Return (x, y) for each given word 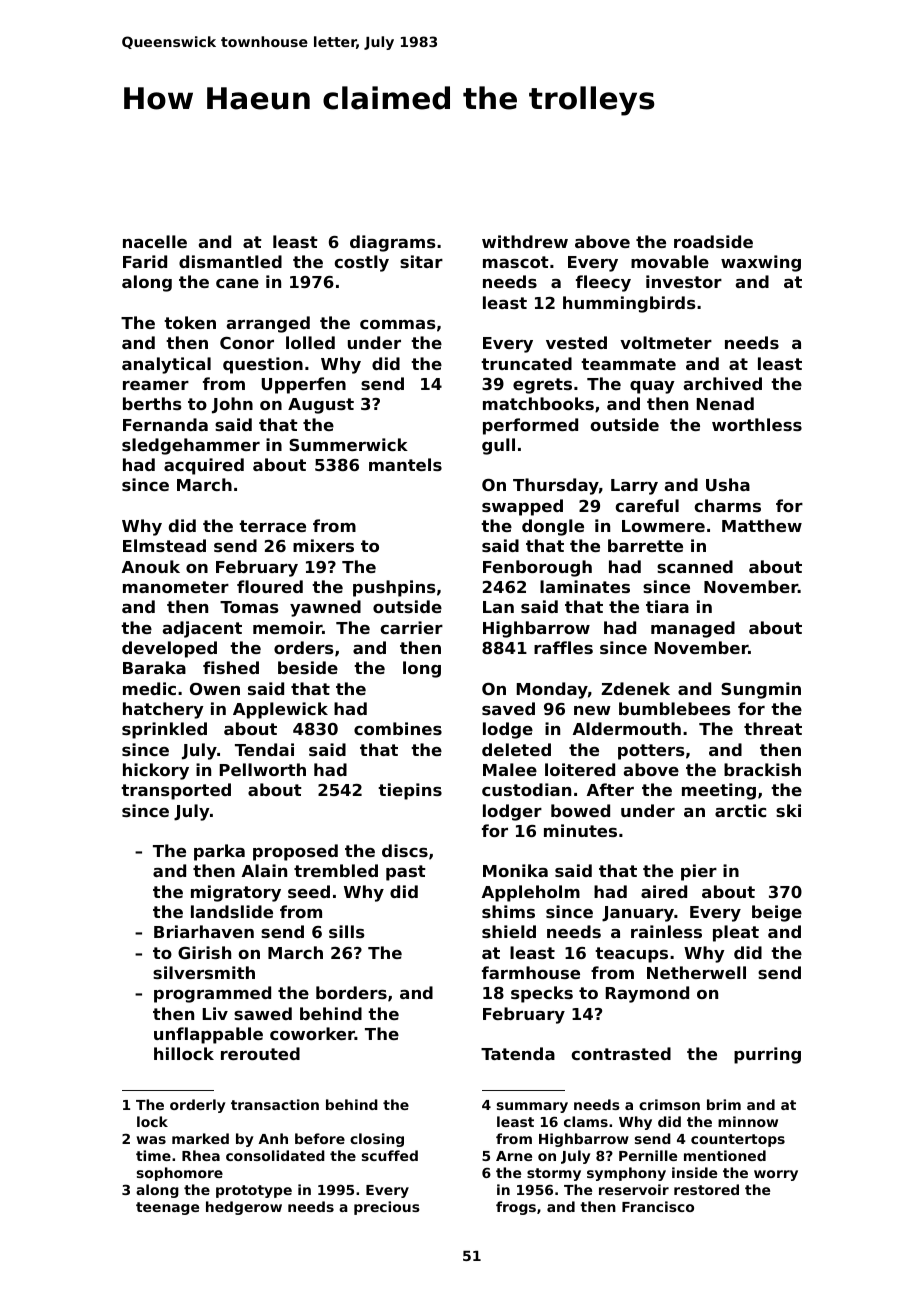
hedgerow (244, 1208)
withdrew (525, 241)
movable (670, 261)
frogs (516, 1208)
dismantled (230, 261)
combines (398, 728)
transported (176, 791)
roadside (713, 241)
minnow (748, 1121)
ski (788, 810)
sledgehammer (191, 446)
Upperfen (304, 385)
